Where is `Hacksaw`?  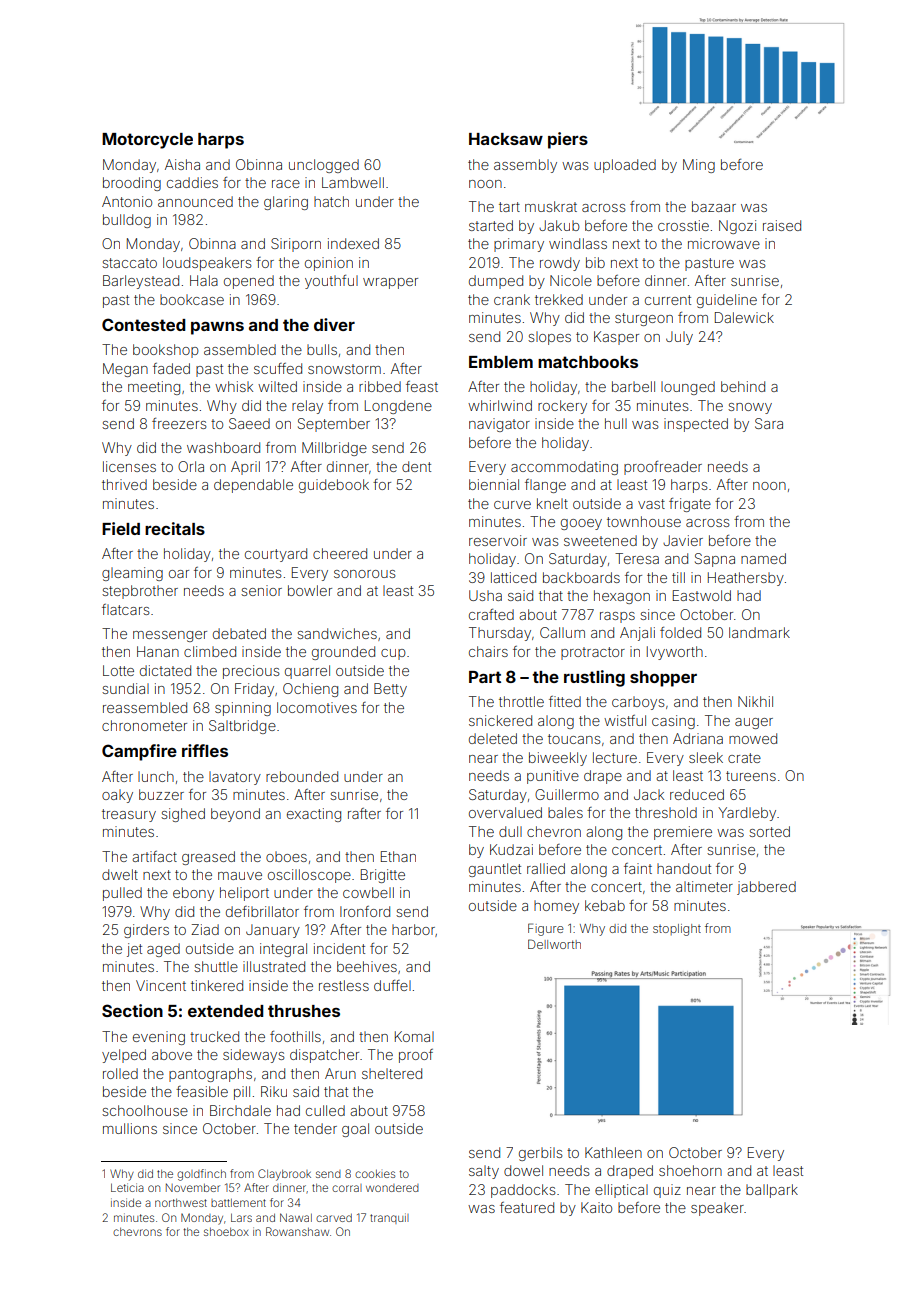 Hacksaw is located at coordinates (506, 139).
